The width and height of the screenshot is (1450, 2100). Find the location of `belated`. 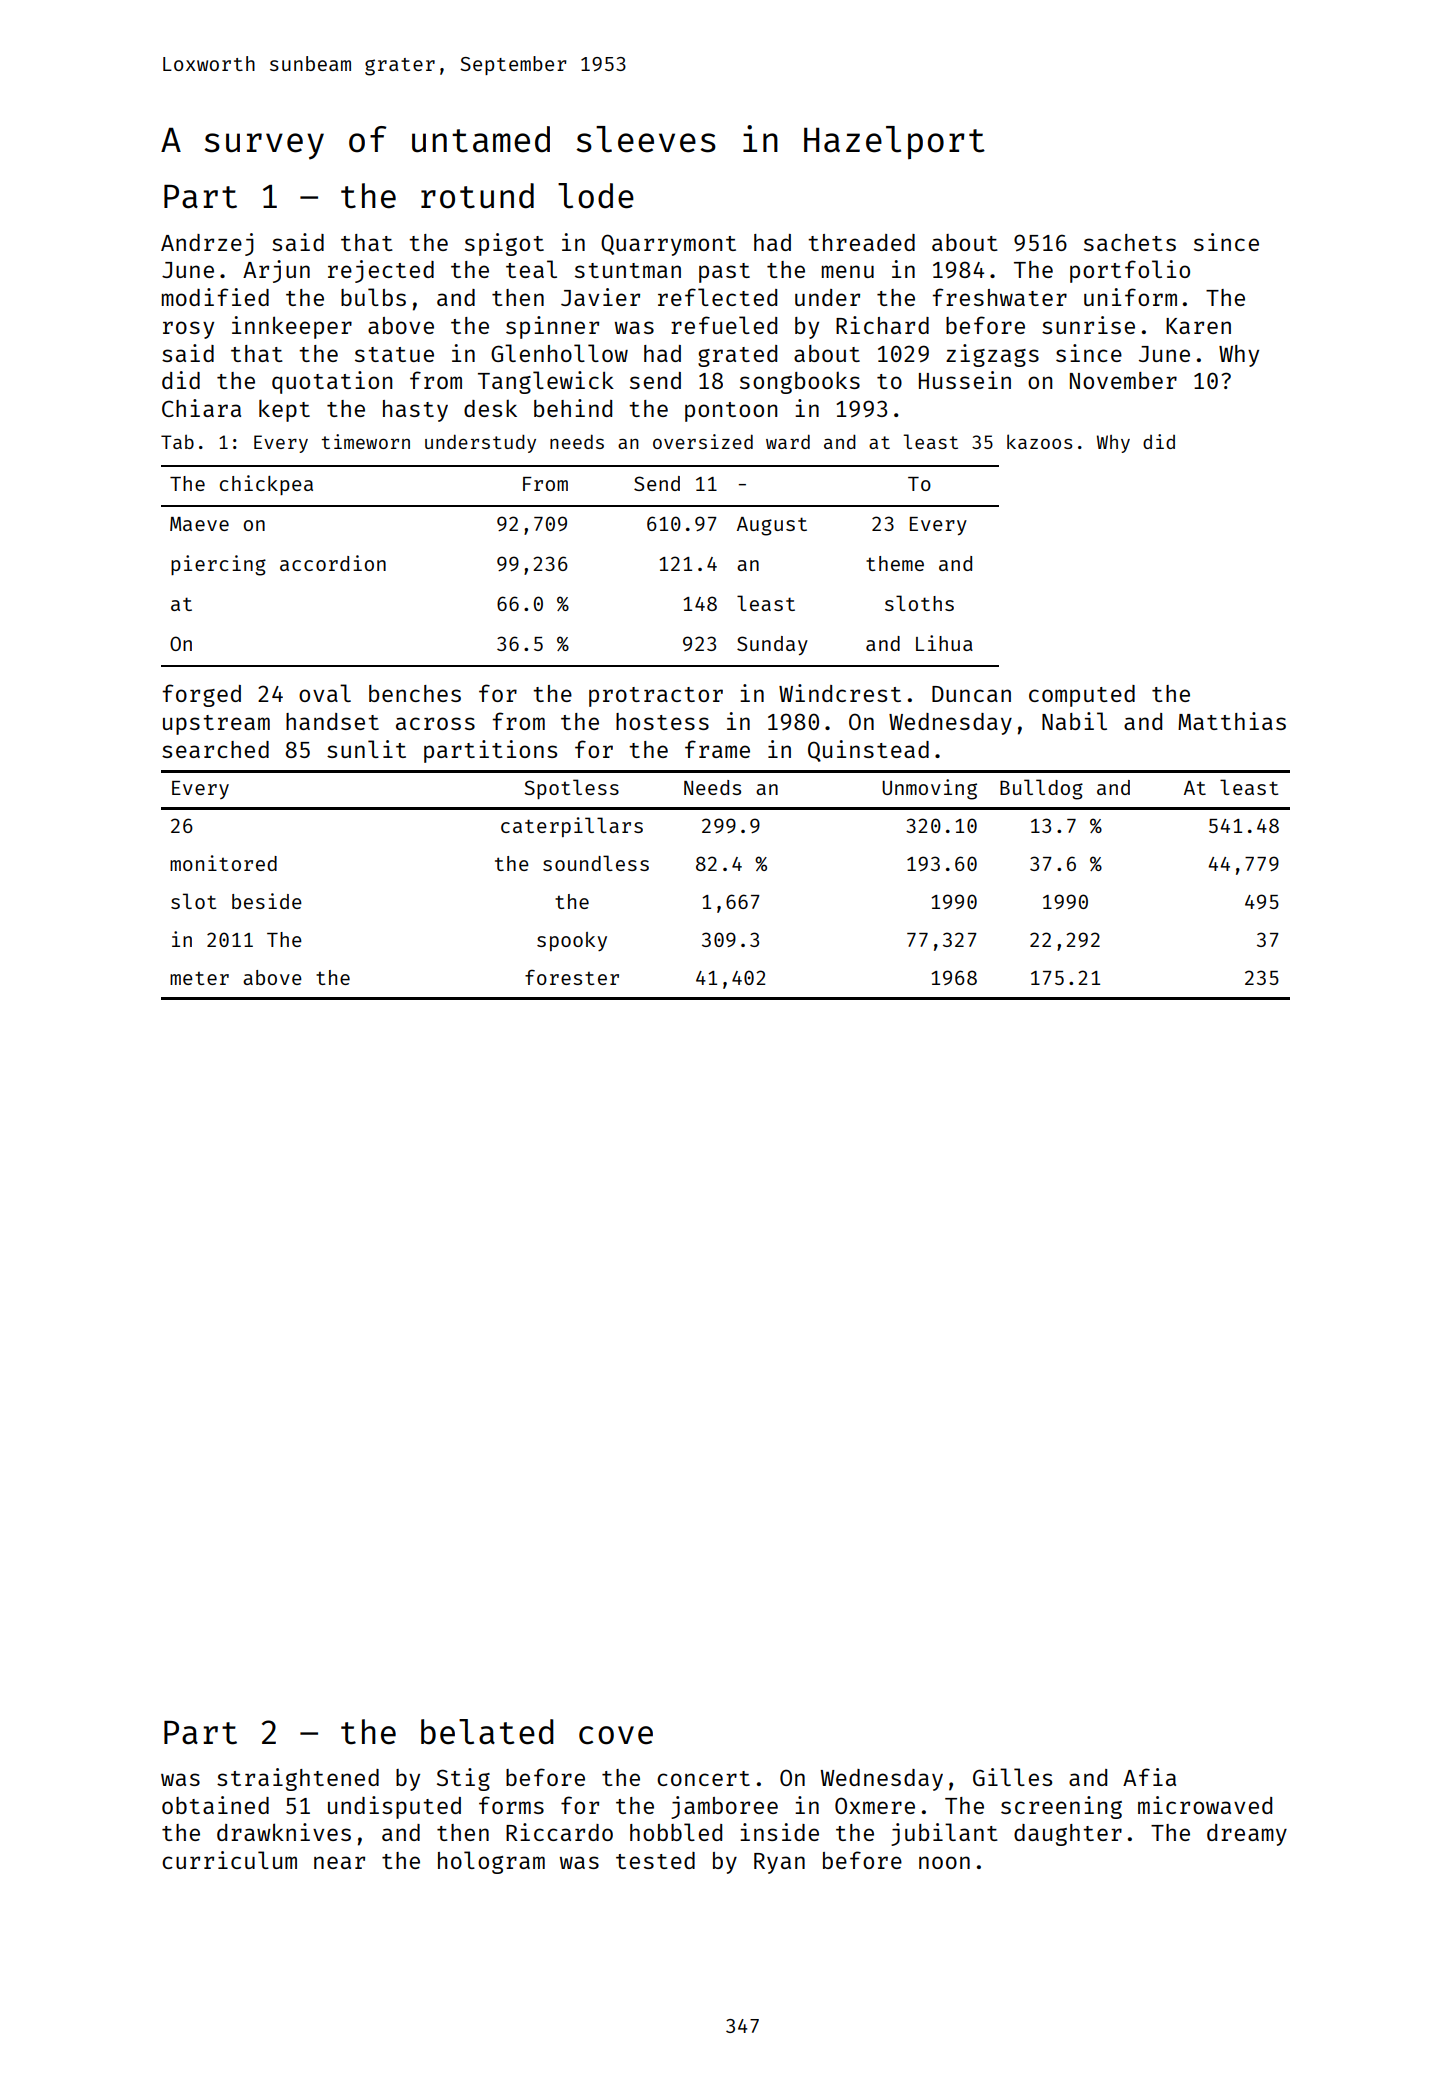

belated is located at coordinates (487, 1732).
